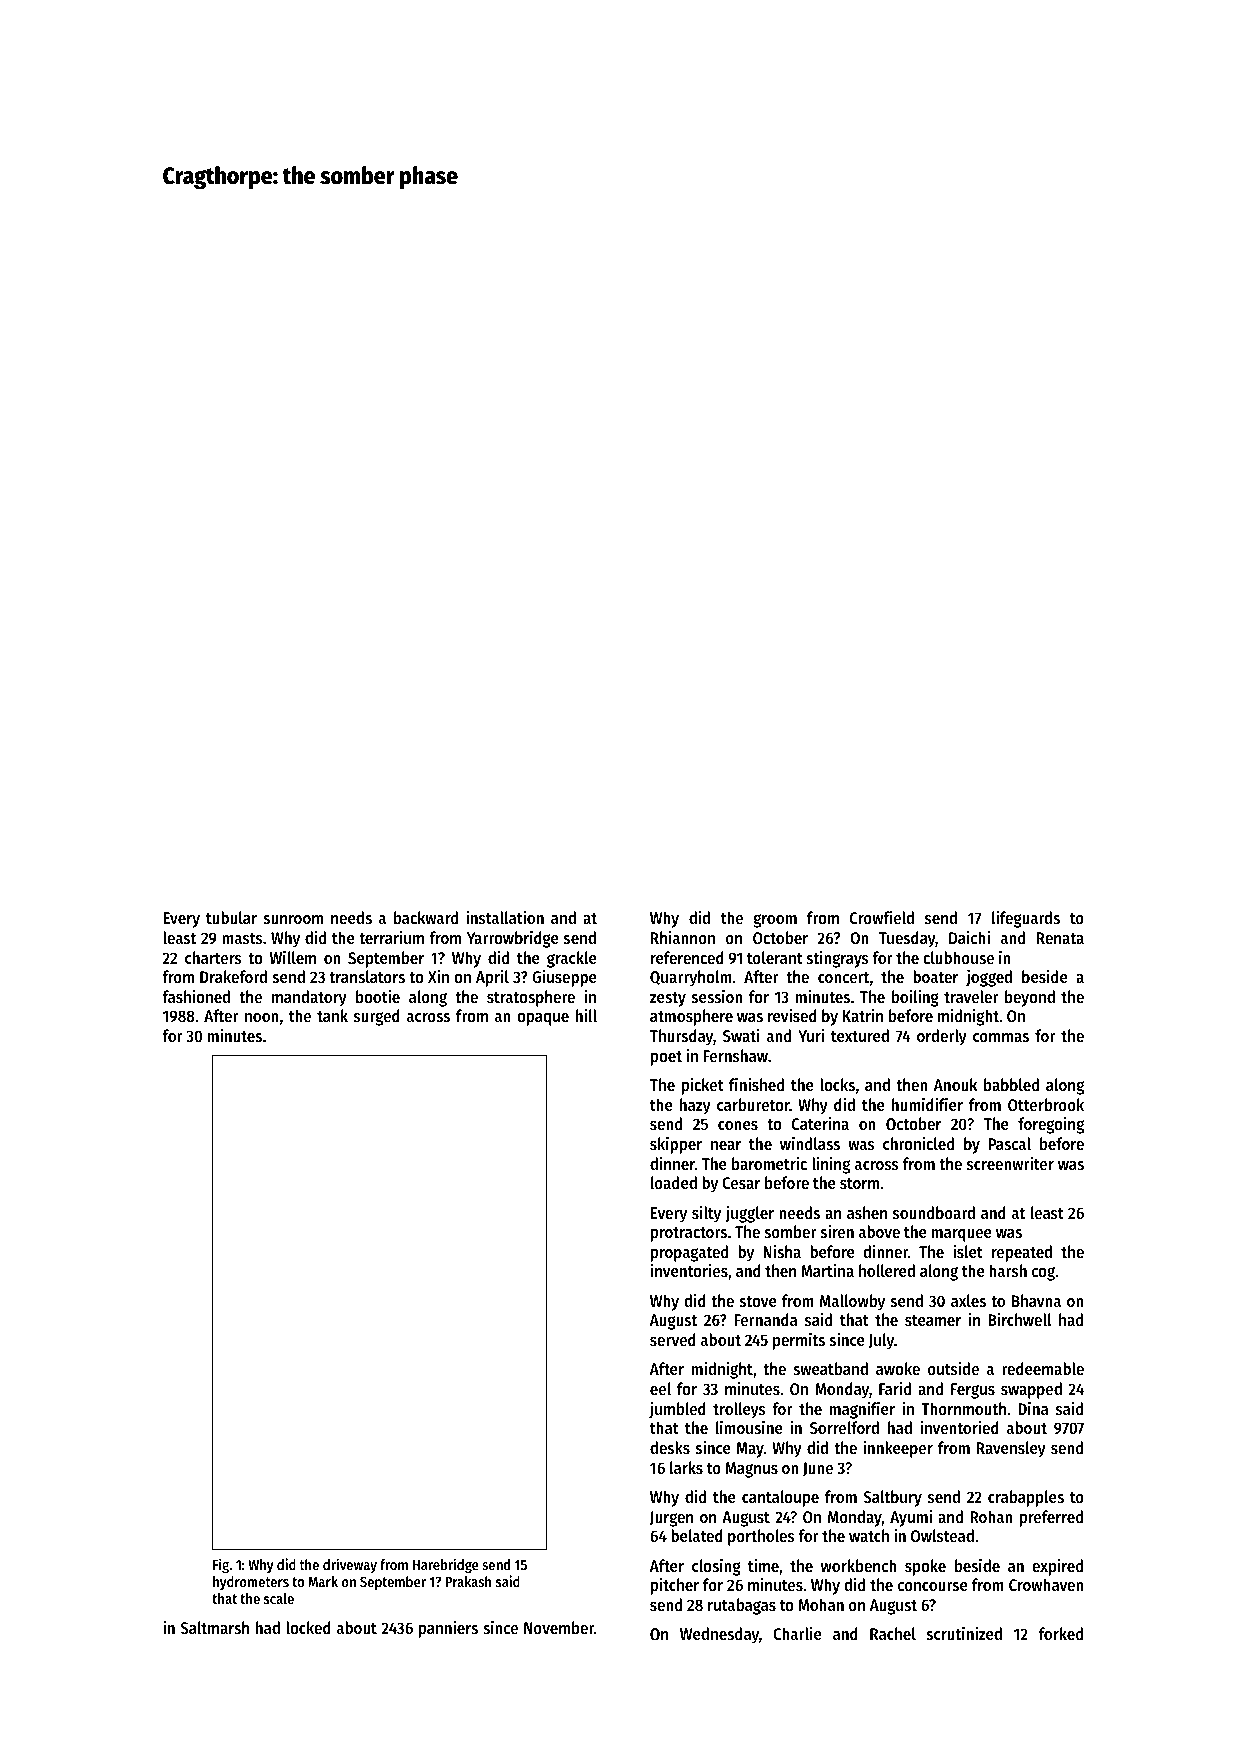  I want to click on lifeguards, so click(1026, 919).
